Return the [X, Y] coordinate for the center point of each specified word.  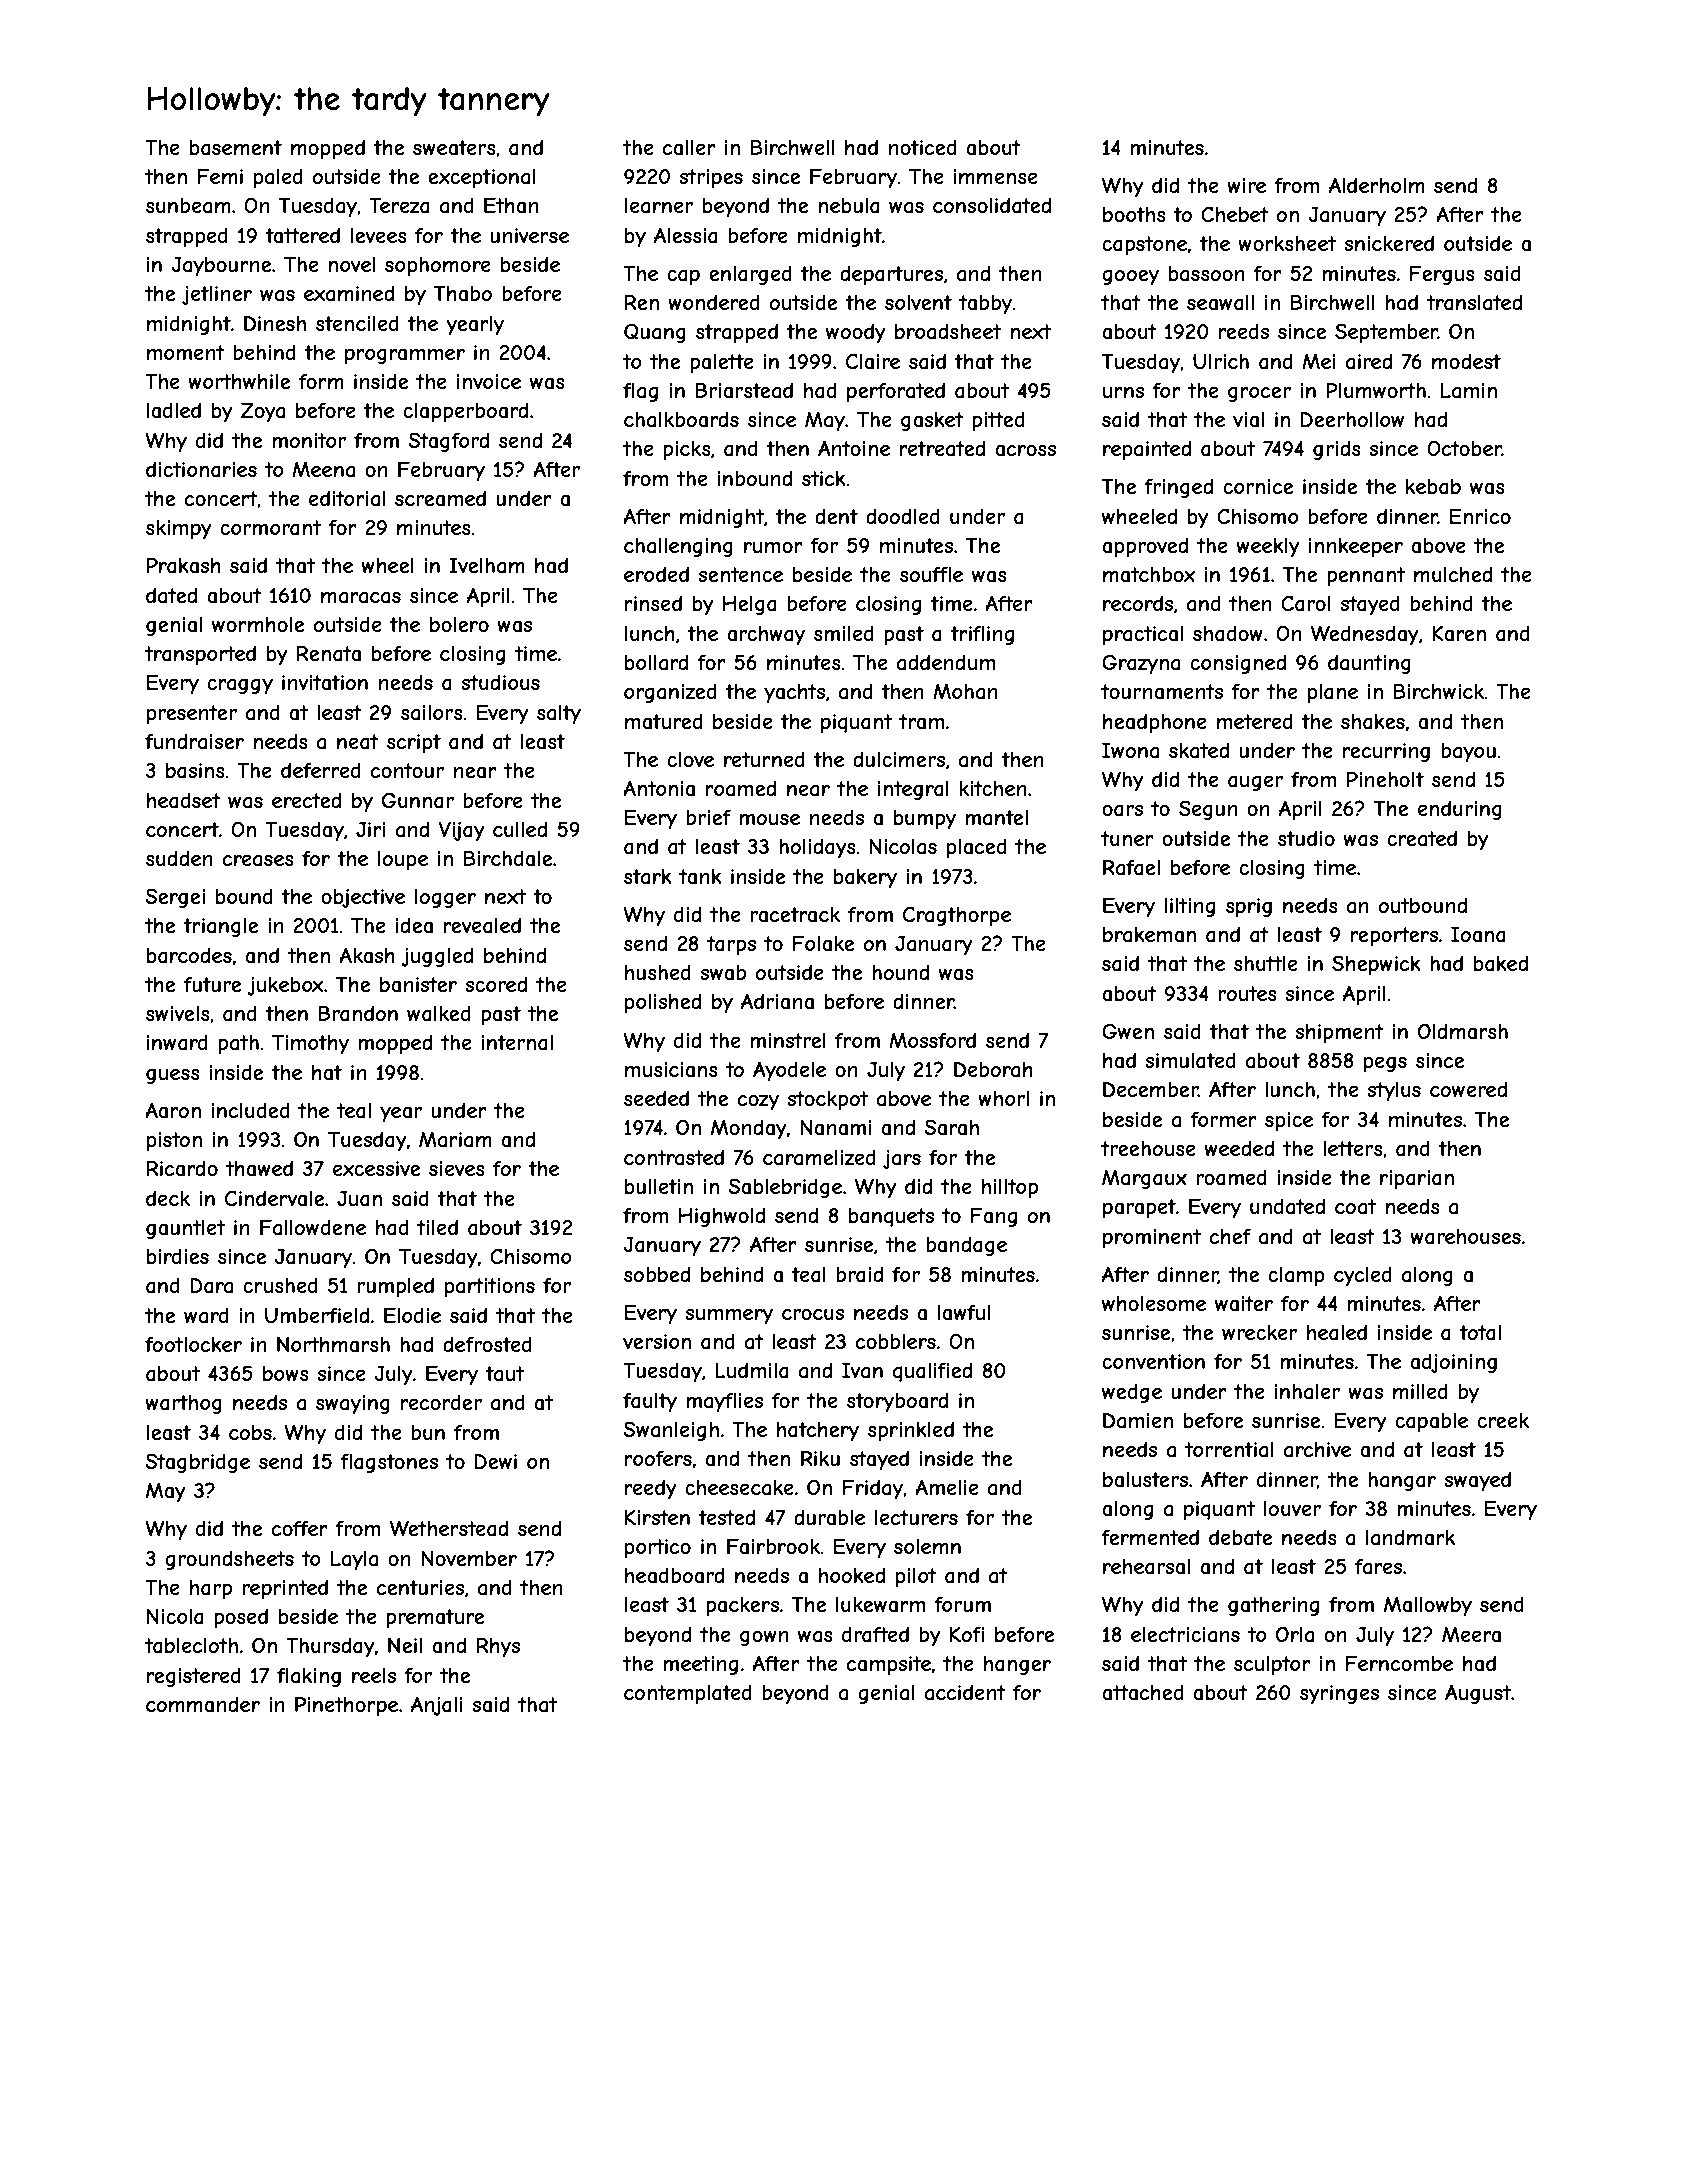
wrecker [1259, 1332]
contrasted [674, 1158]
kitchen [993, 788]
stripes [711, 178]
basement [236, 148]
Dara [211, 1286]
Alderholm [1377, 185]
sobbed [657, 1274]
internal [517, 1043]
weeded [1239, 1148]
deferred [321, 770]
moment [186, 352]
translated [1474, 303]
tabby [986, 304]
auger [1255, 783]
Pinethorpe [346, 1706]
